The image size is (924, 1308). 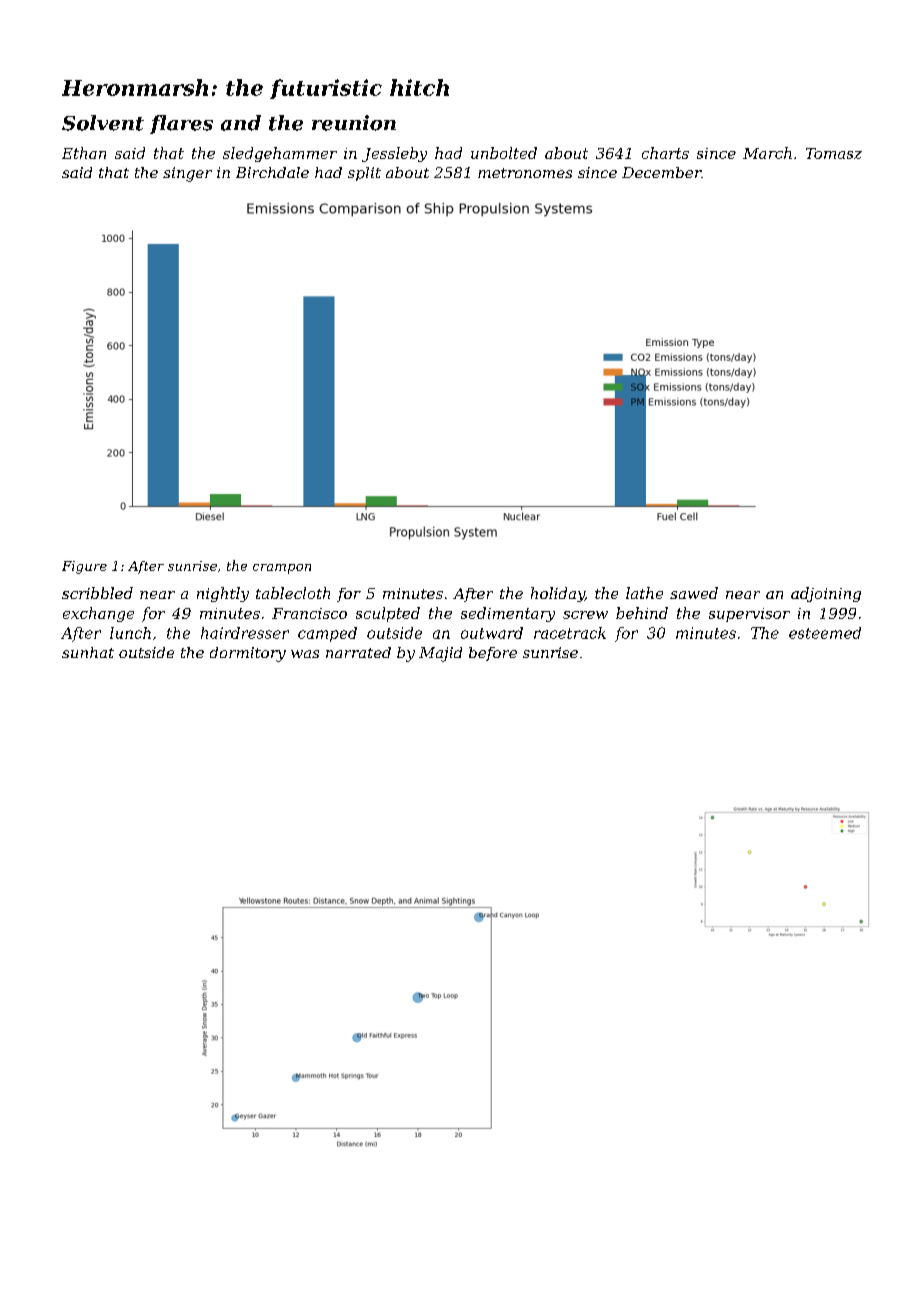 What do you see at coordinates (525, 173) in the page?
I see `metronomes` at bounding box center [525, 173].
